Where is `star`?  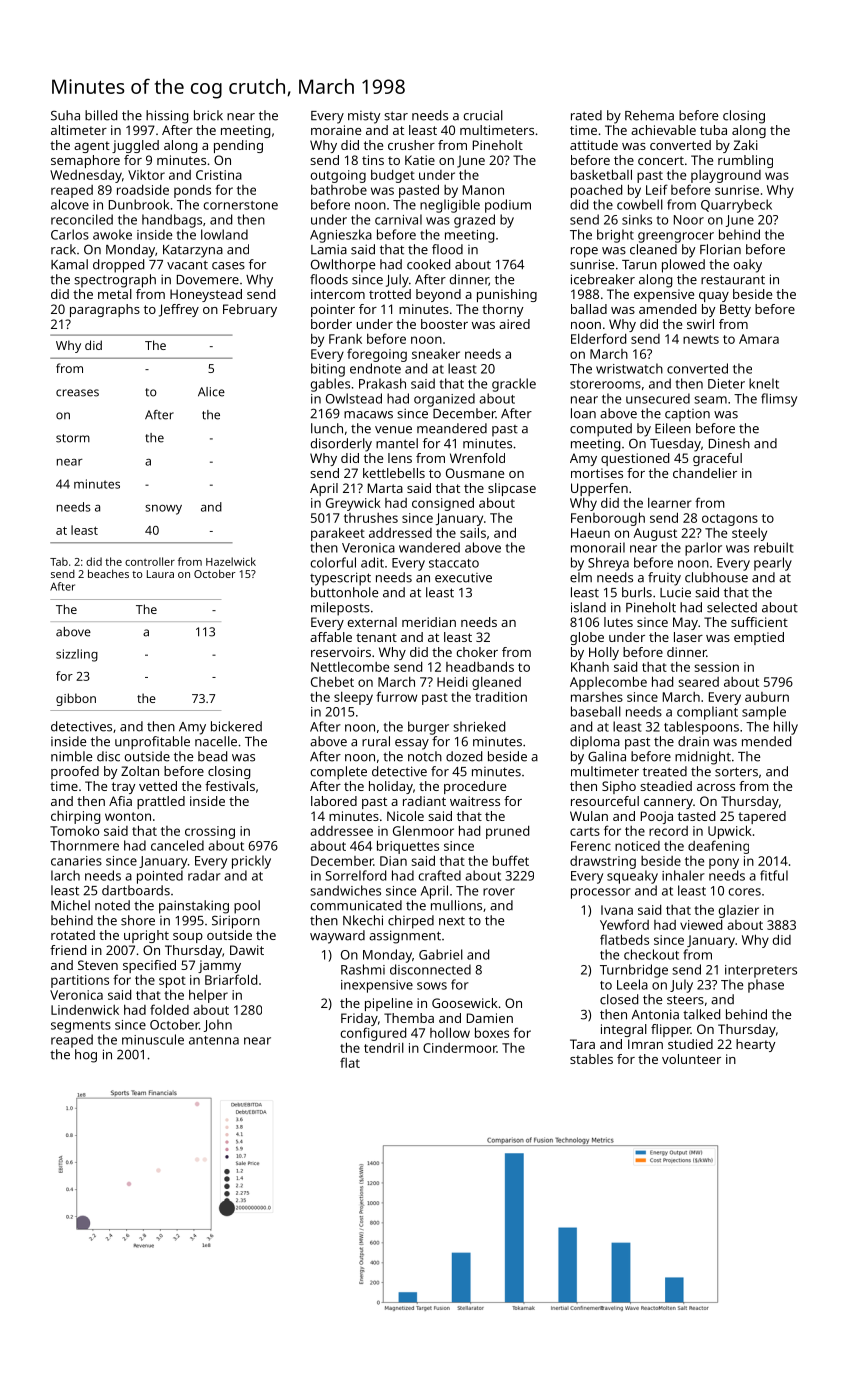 star is located at coordinates (396, 116).
